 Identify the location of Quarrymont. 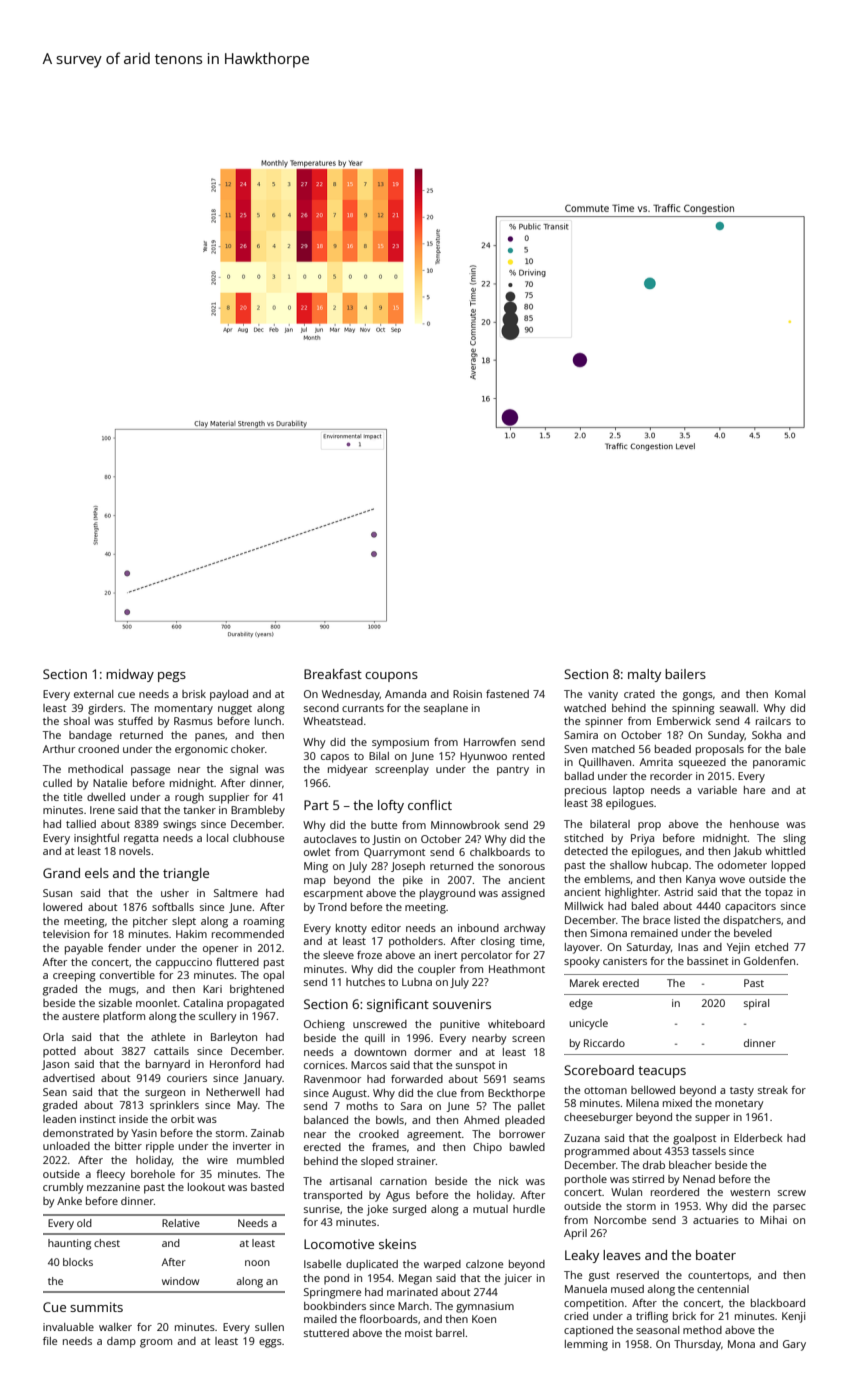
(394, 853).
